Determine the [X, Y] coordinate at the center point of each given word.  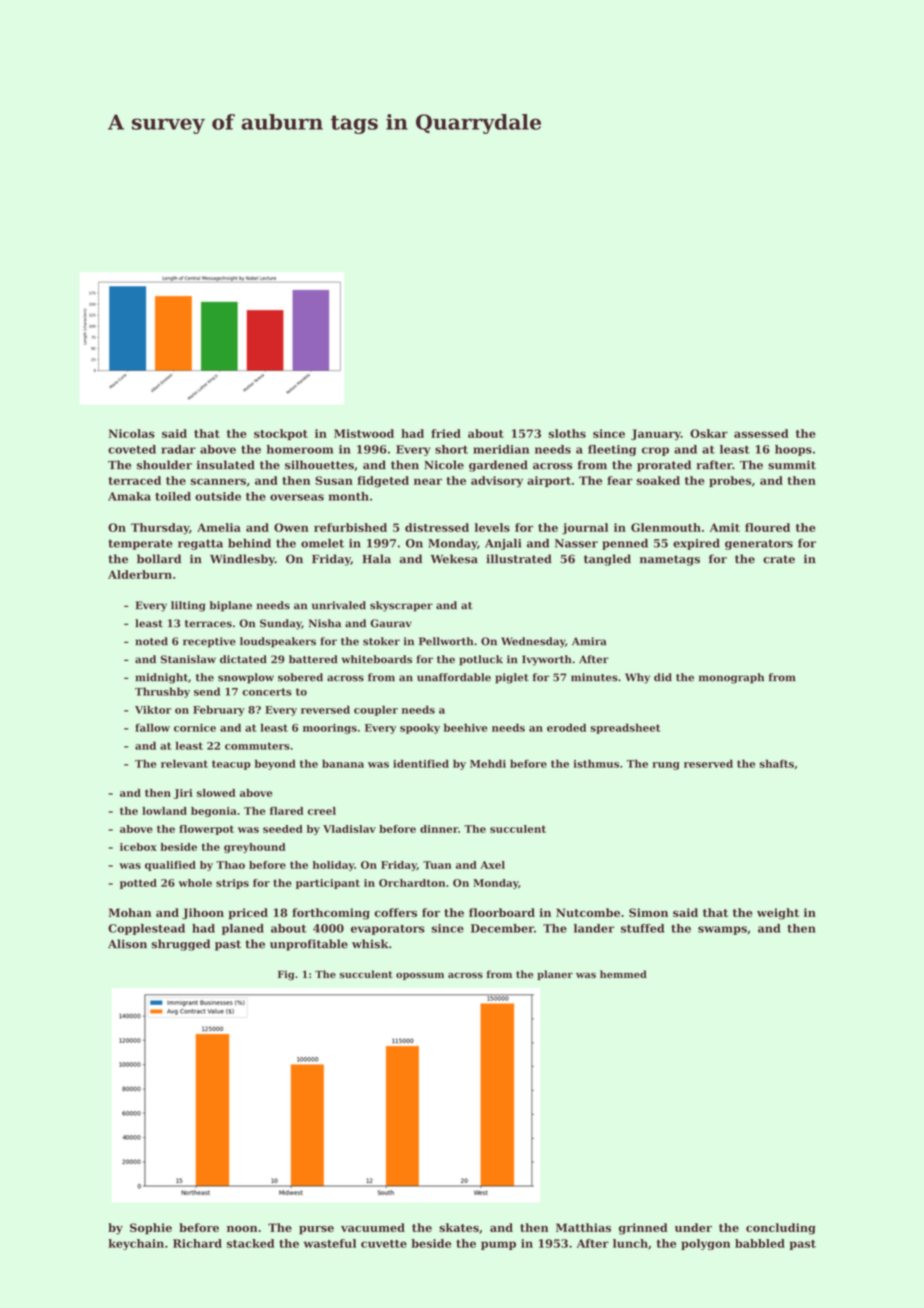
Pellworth [446, 641]
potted [138, 884]
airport [549, 481]
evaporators [388, 930]
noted [151, 641]
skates [459, 1227]
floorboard [502, 912]
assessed [761, 433]
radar [178, 449]
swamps [722, 930]
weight [778, 914]
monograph [731, 678]
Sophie [151, 1229]
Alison [127, 944]
